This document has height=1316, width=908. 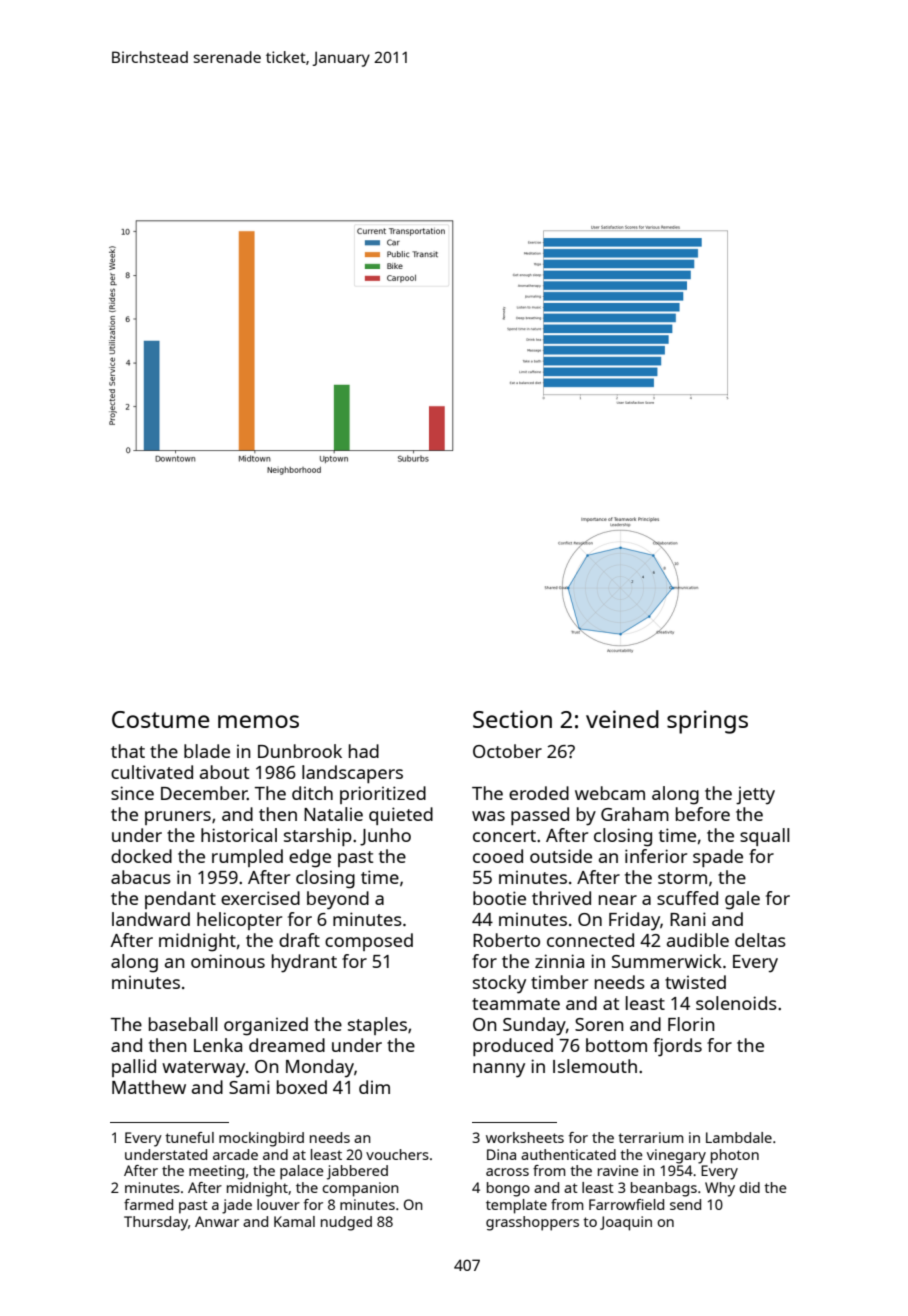 What do you see at coordinates (148, 1204) in the document?
I see `farmed` at bounding box center [148, 1204].
